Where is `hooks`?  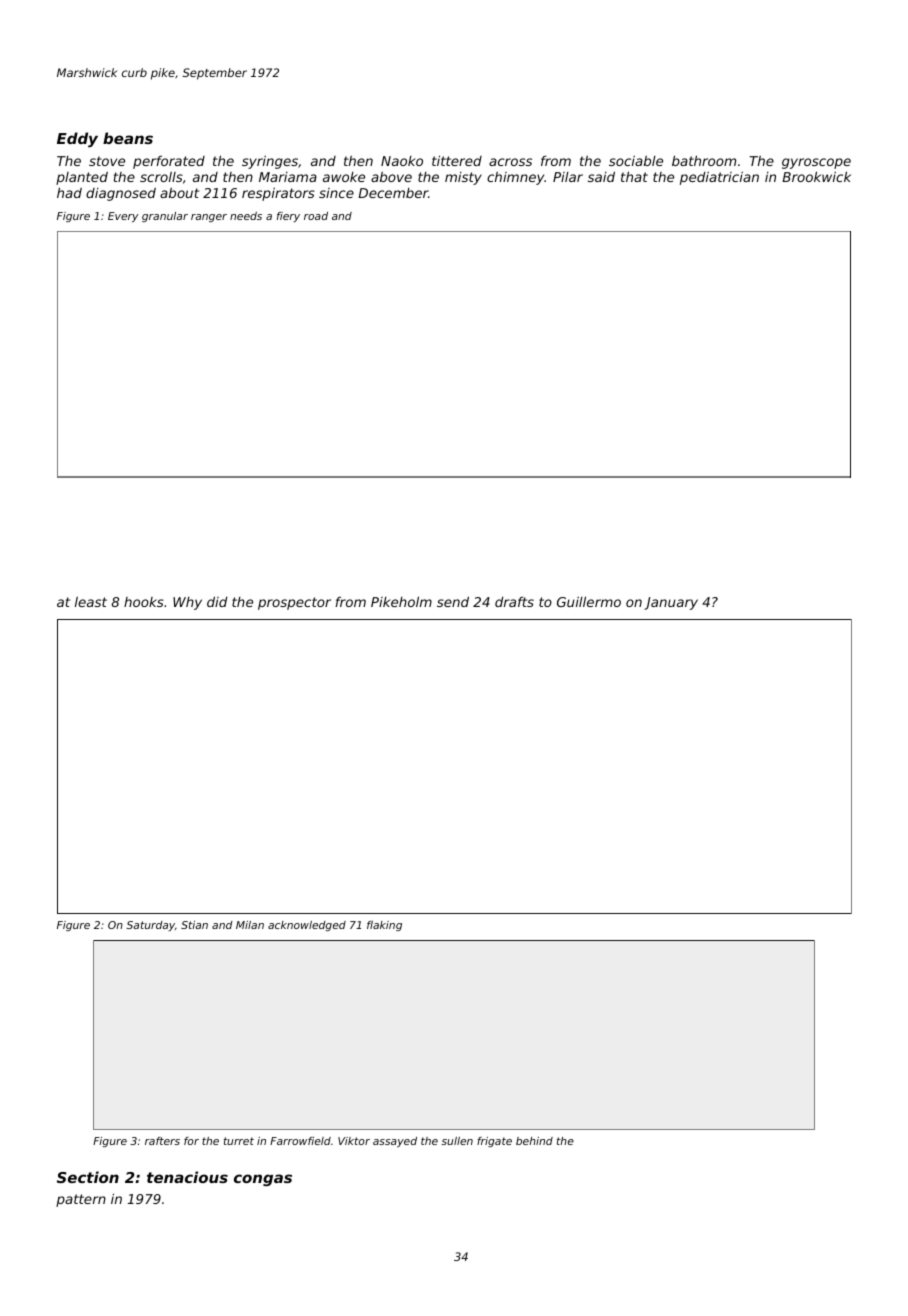
hooks is located at coordinates (144, 602).
